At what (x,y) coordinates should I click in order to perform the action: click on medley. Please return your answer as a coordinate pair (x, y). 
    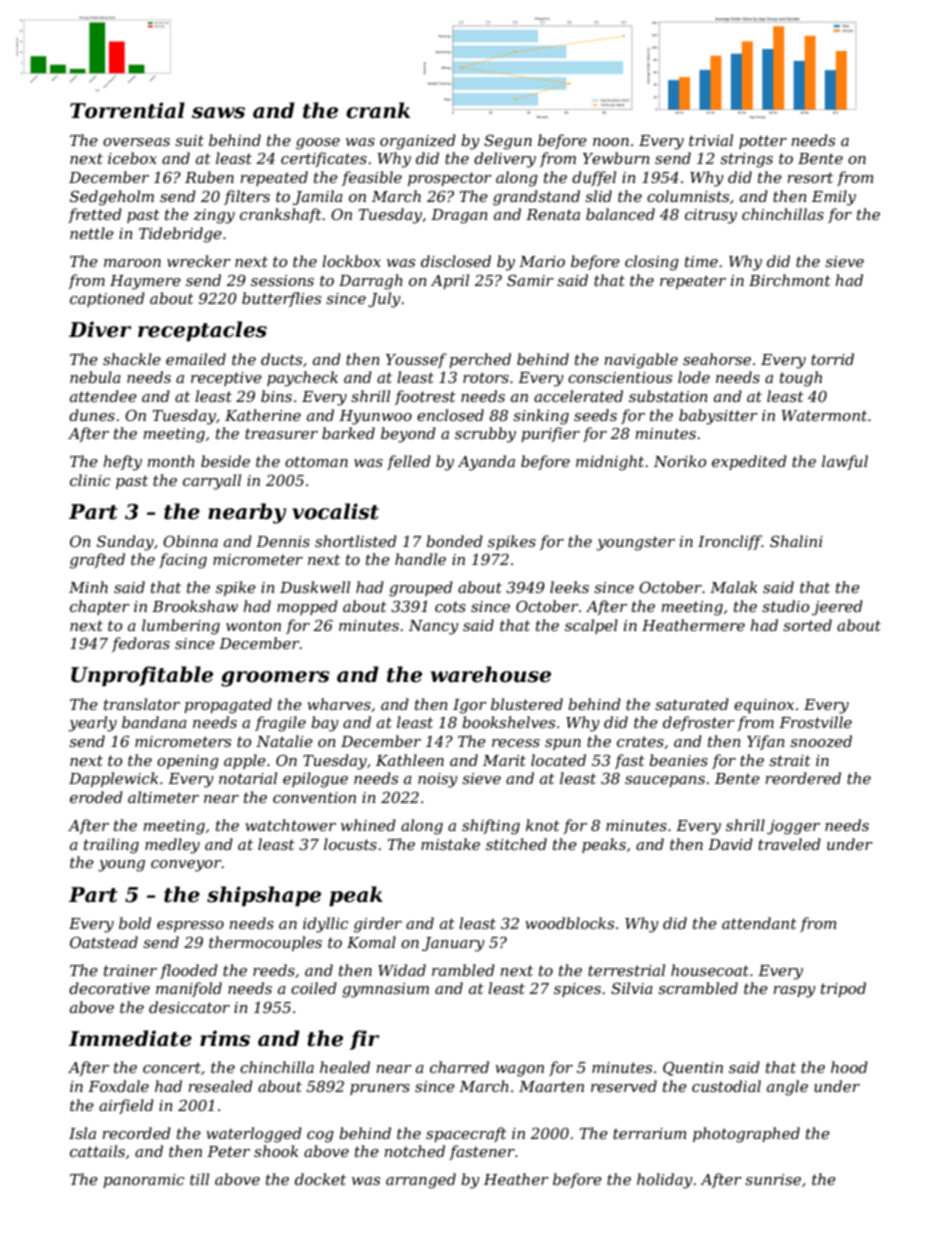
    Looking at the image, I should click on (172, 846).
